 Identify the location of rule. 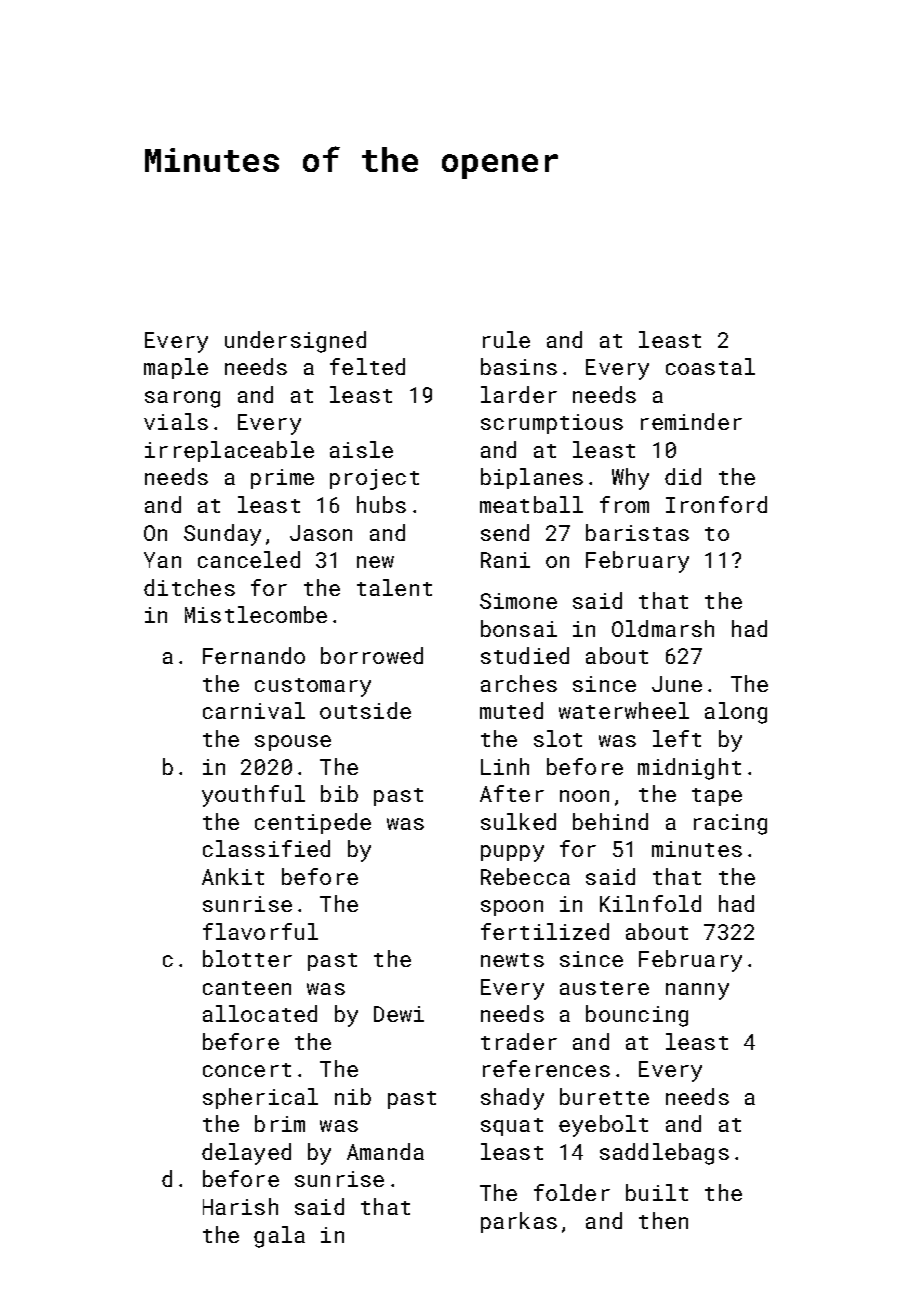
(506, 339).
